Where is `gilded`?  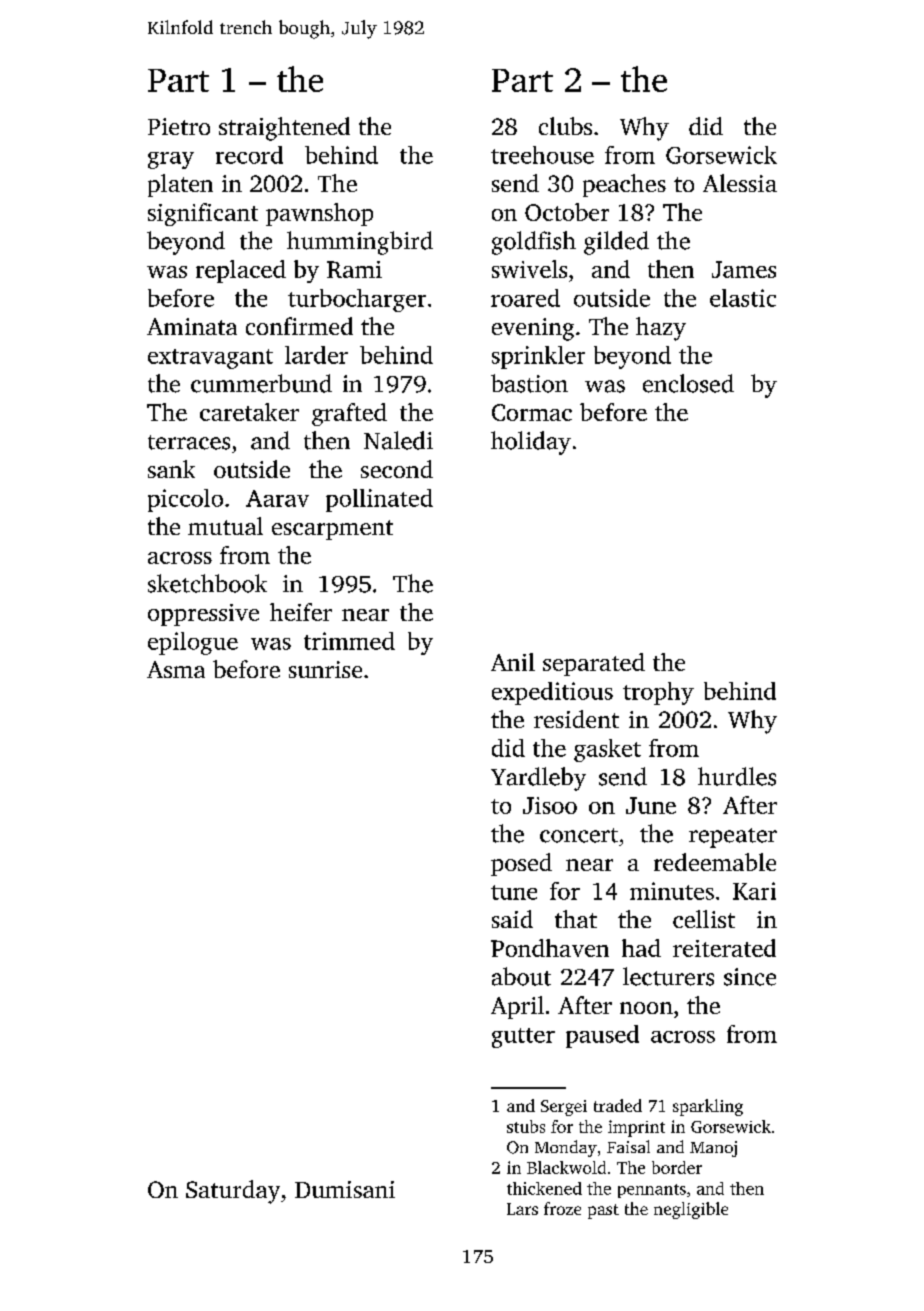 gilded is located at coordinates (616, 243).
